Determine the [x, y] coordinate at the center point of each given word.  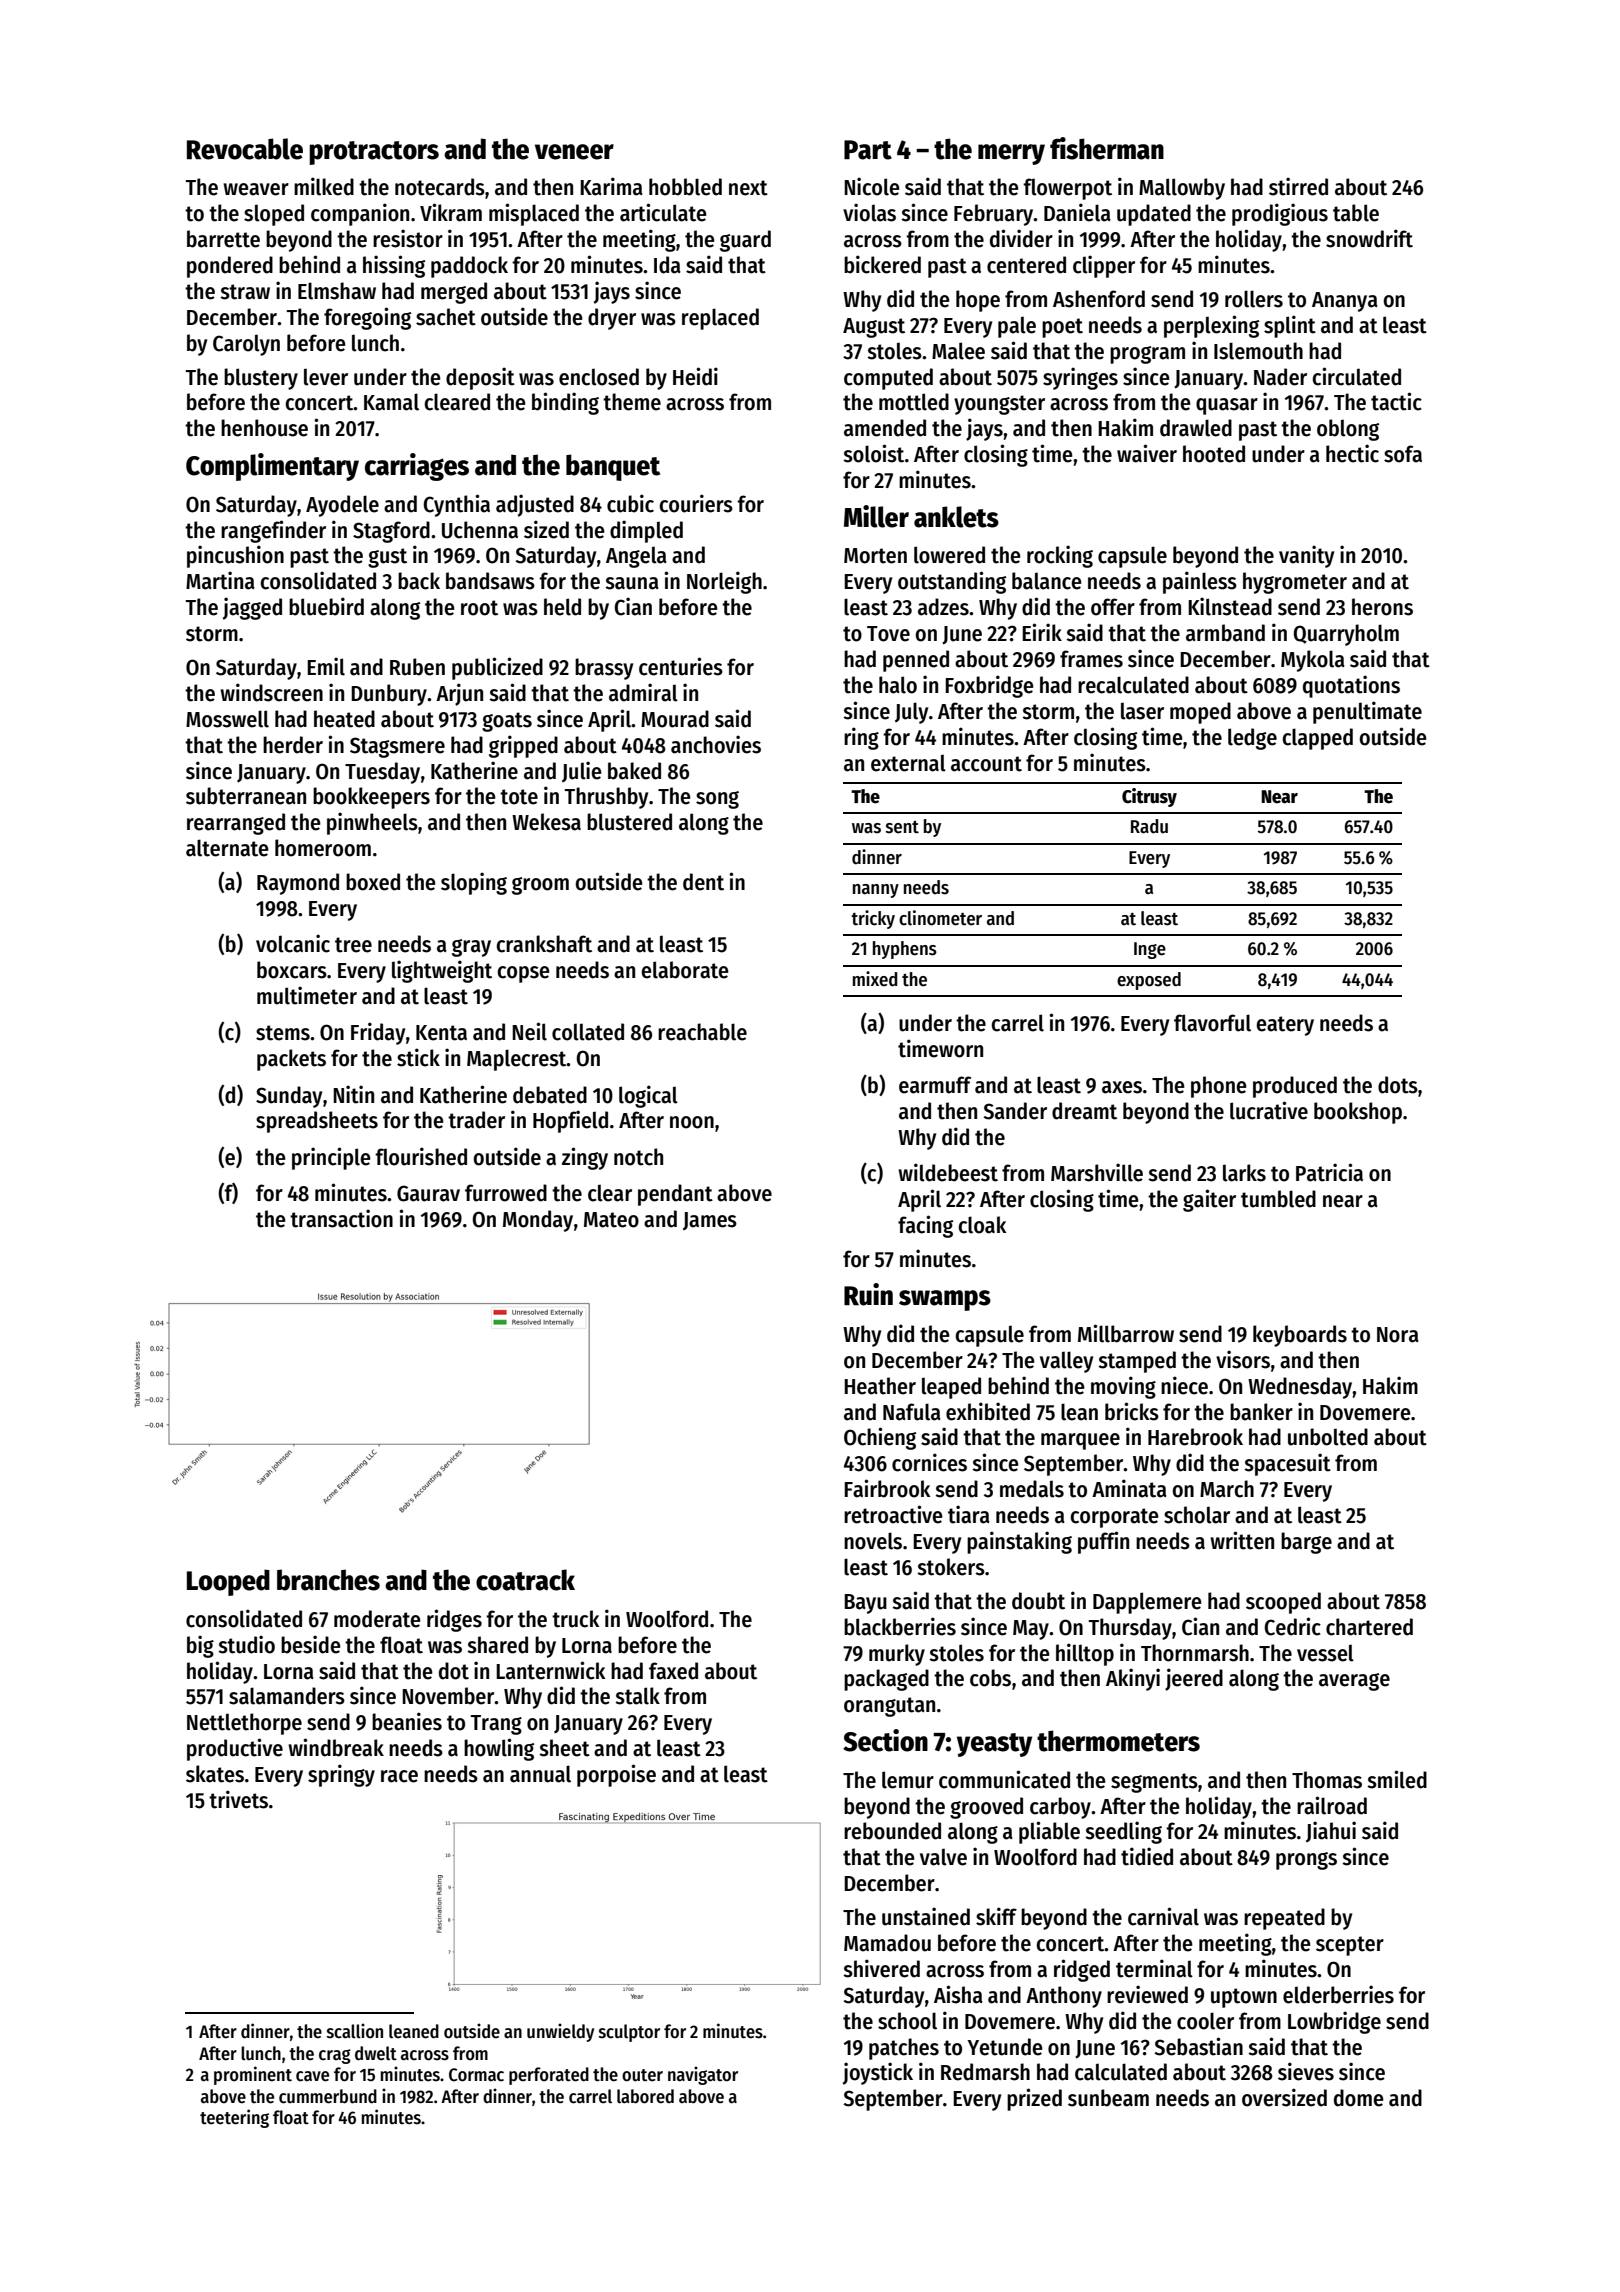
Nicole [872, 186]
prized [1034, 2099]
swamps [945, 1300]
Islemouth [1258, 351]
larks [1244, 1173]
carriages [417, 467]
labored [645, 2096]
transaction [341, 1218]
